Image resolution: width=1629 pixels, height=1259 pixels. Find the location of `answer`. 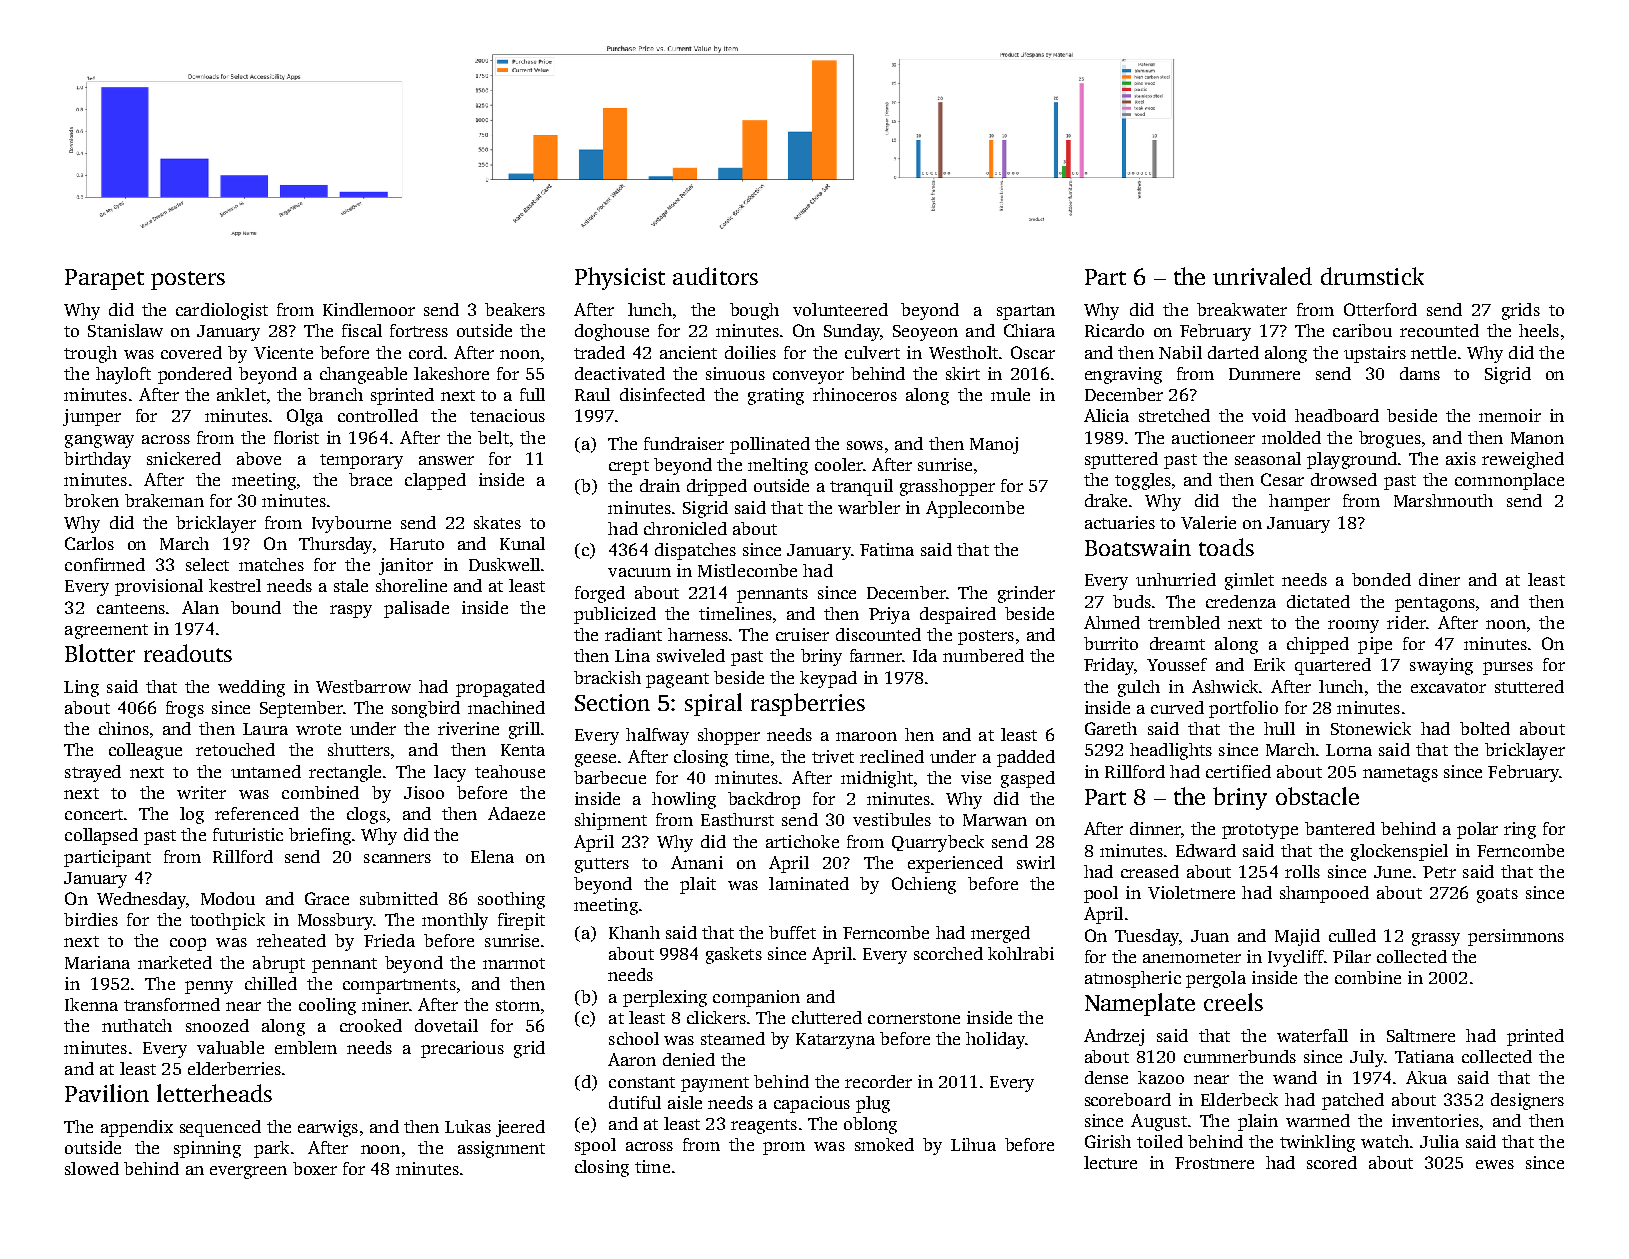

answer is located at coordinates (446, 460).
